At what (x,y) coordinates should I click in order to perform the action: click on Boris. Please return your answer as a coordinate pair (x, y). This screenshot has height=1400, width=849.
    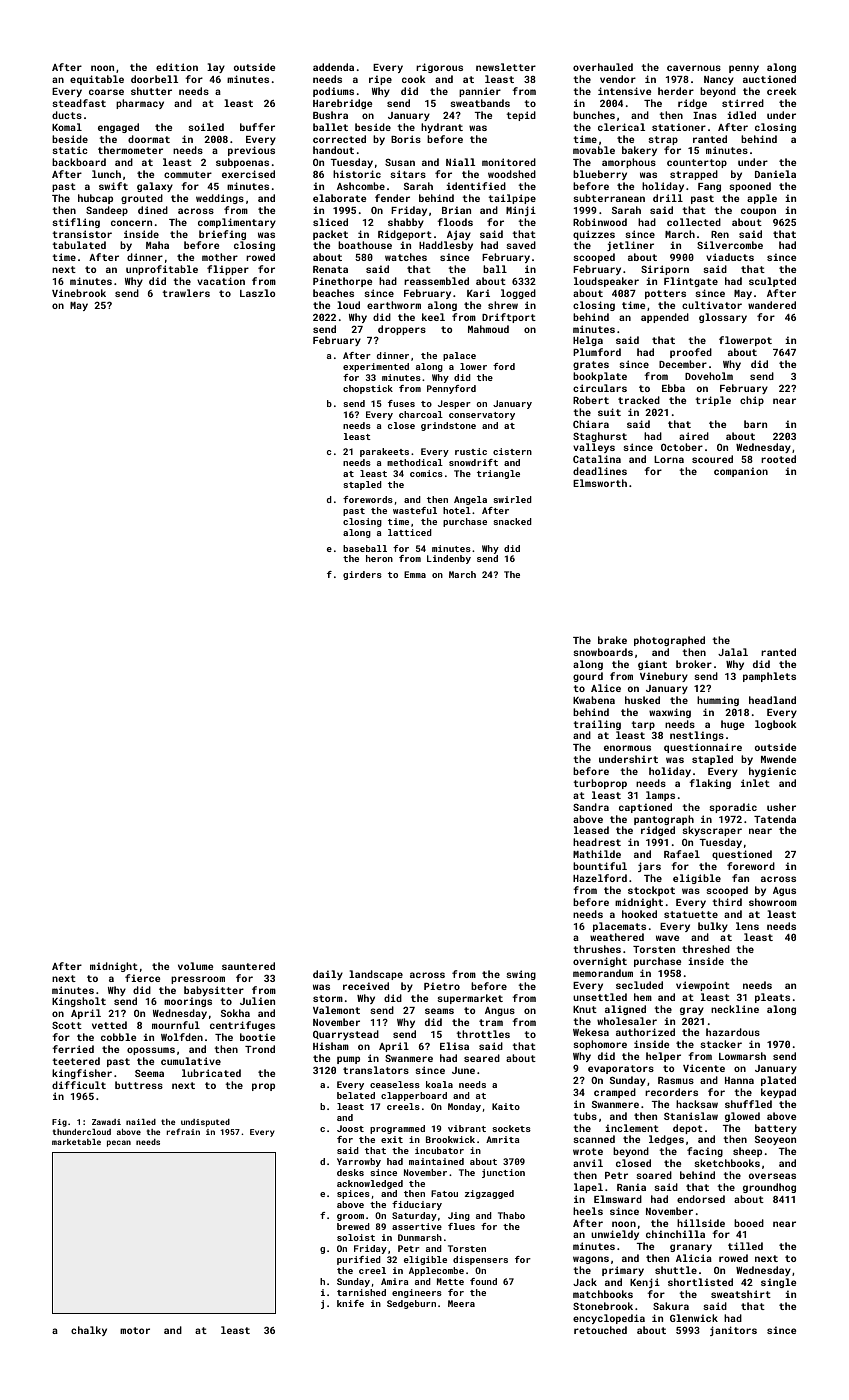
    Looking at the image, I should click on (406, 139).
